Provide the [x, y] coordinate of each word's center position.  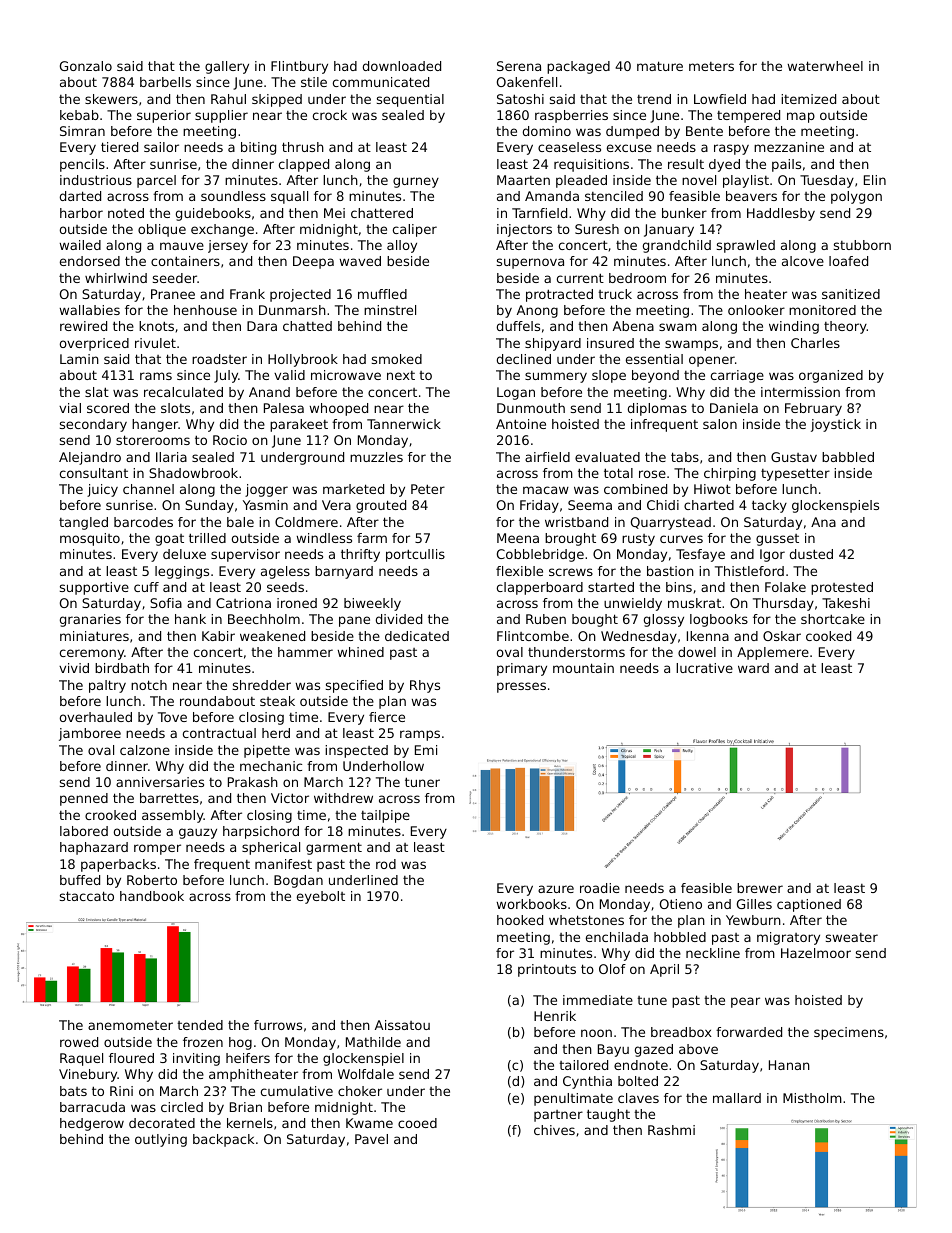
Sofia [166, 603]
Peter [428, 489]
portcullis [415, 555]
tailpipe [385, 816]
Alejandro [90, 458]
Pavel [371, 1139]
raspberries [571, 116]
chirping [730, 474]
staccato [87, 896]
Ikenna [708, 636]
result [686, 164]
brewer [760, 888]
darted [80, 196]
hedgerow [92, 1124]
